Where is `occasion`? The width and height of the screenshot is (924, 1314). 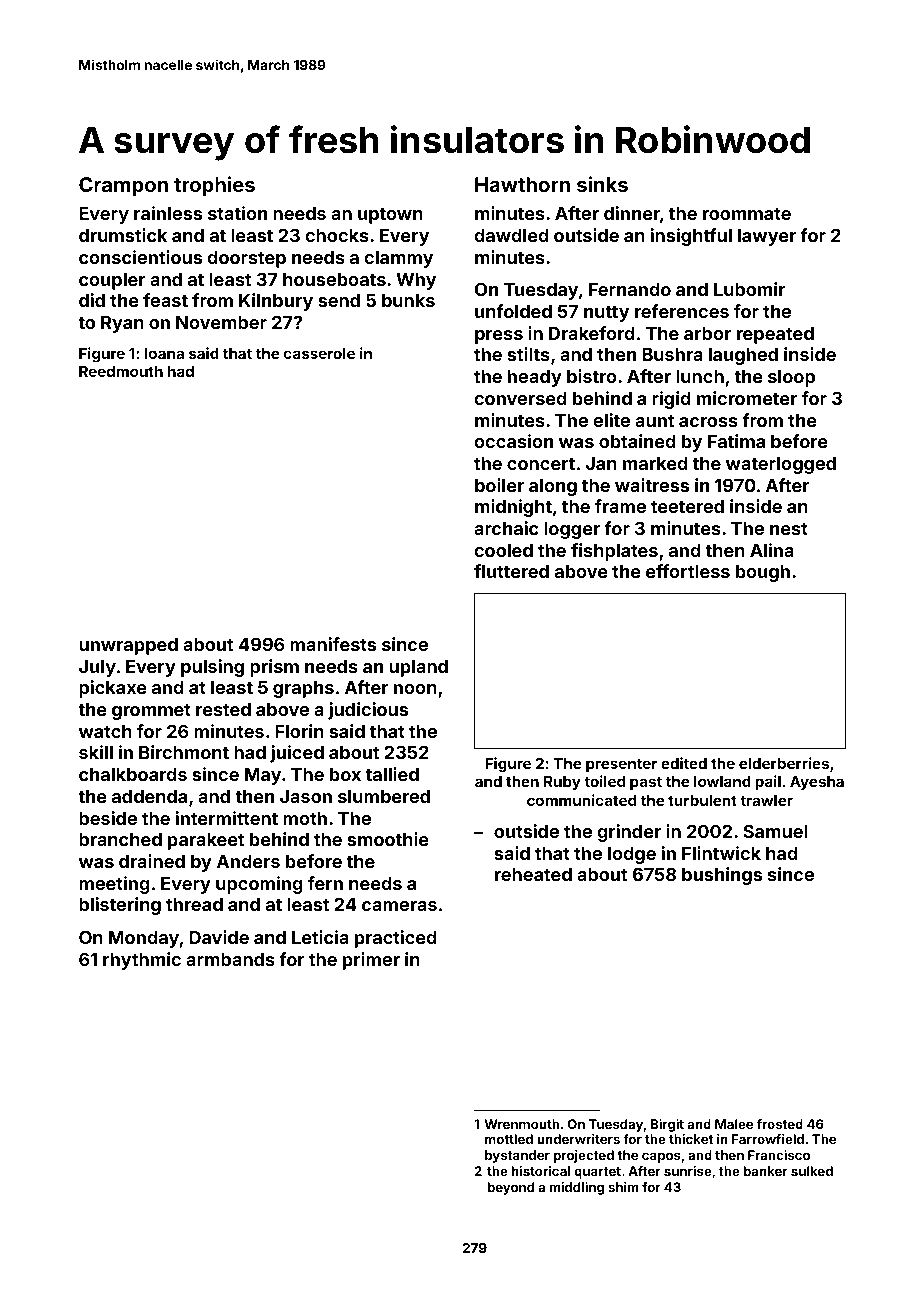 occasion is located at coordinates (513, 441).
